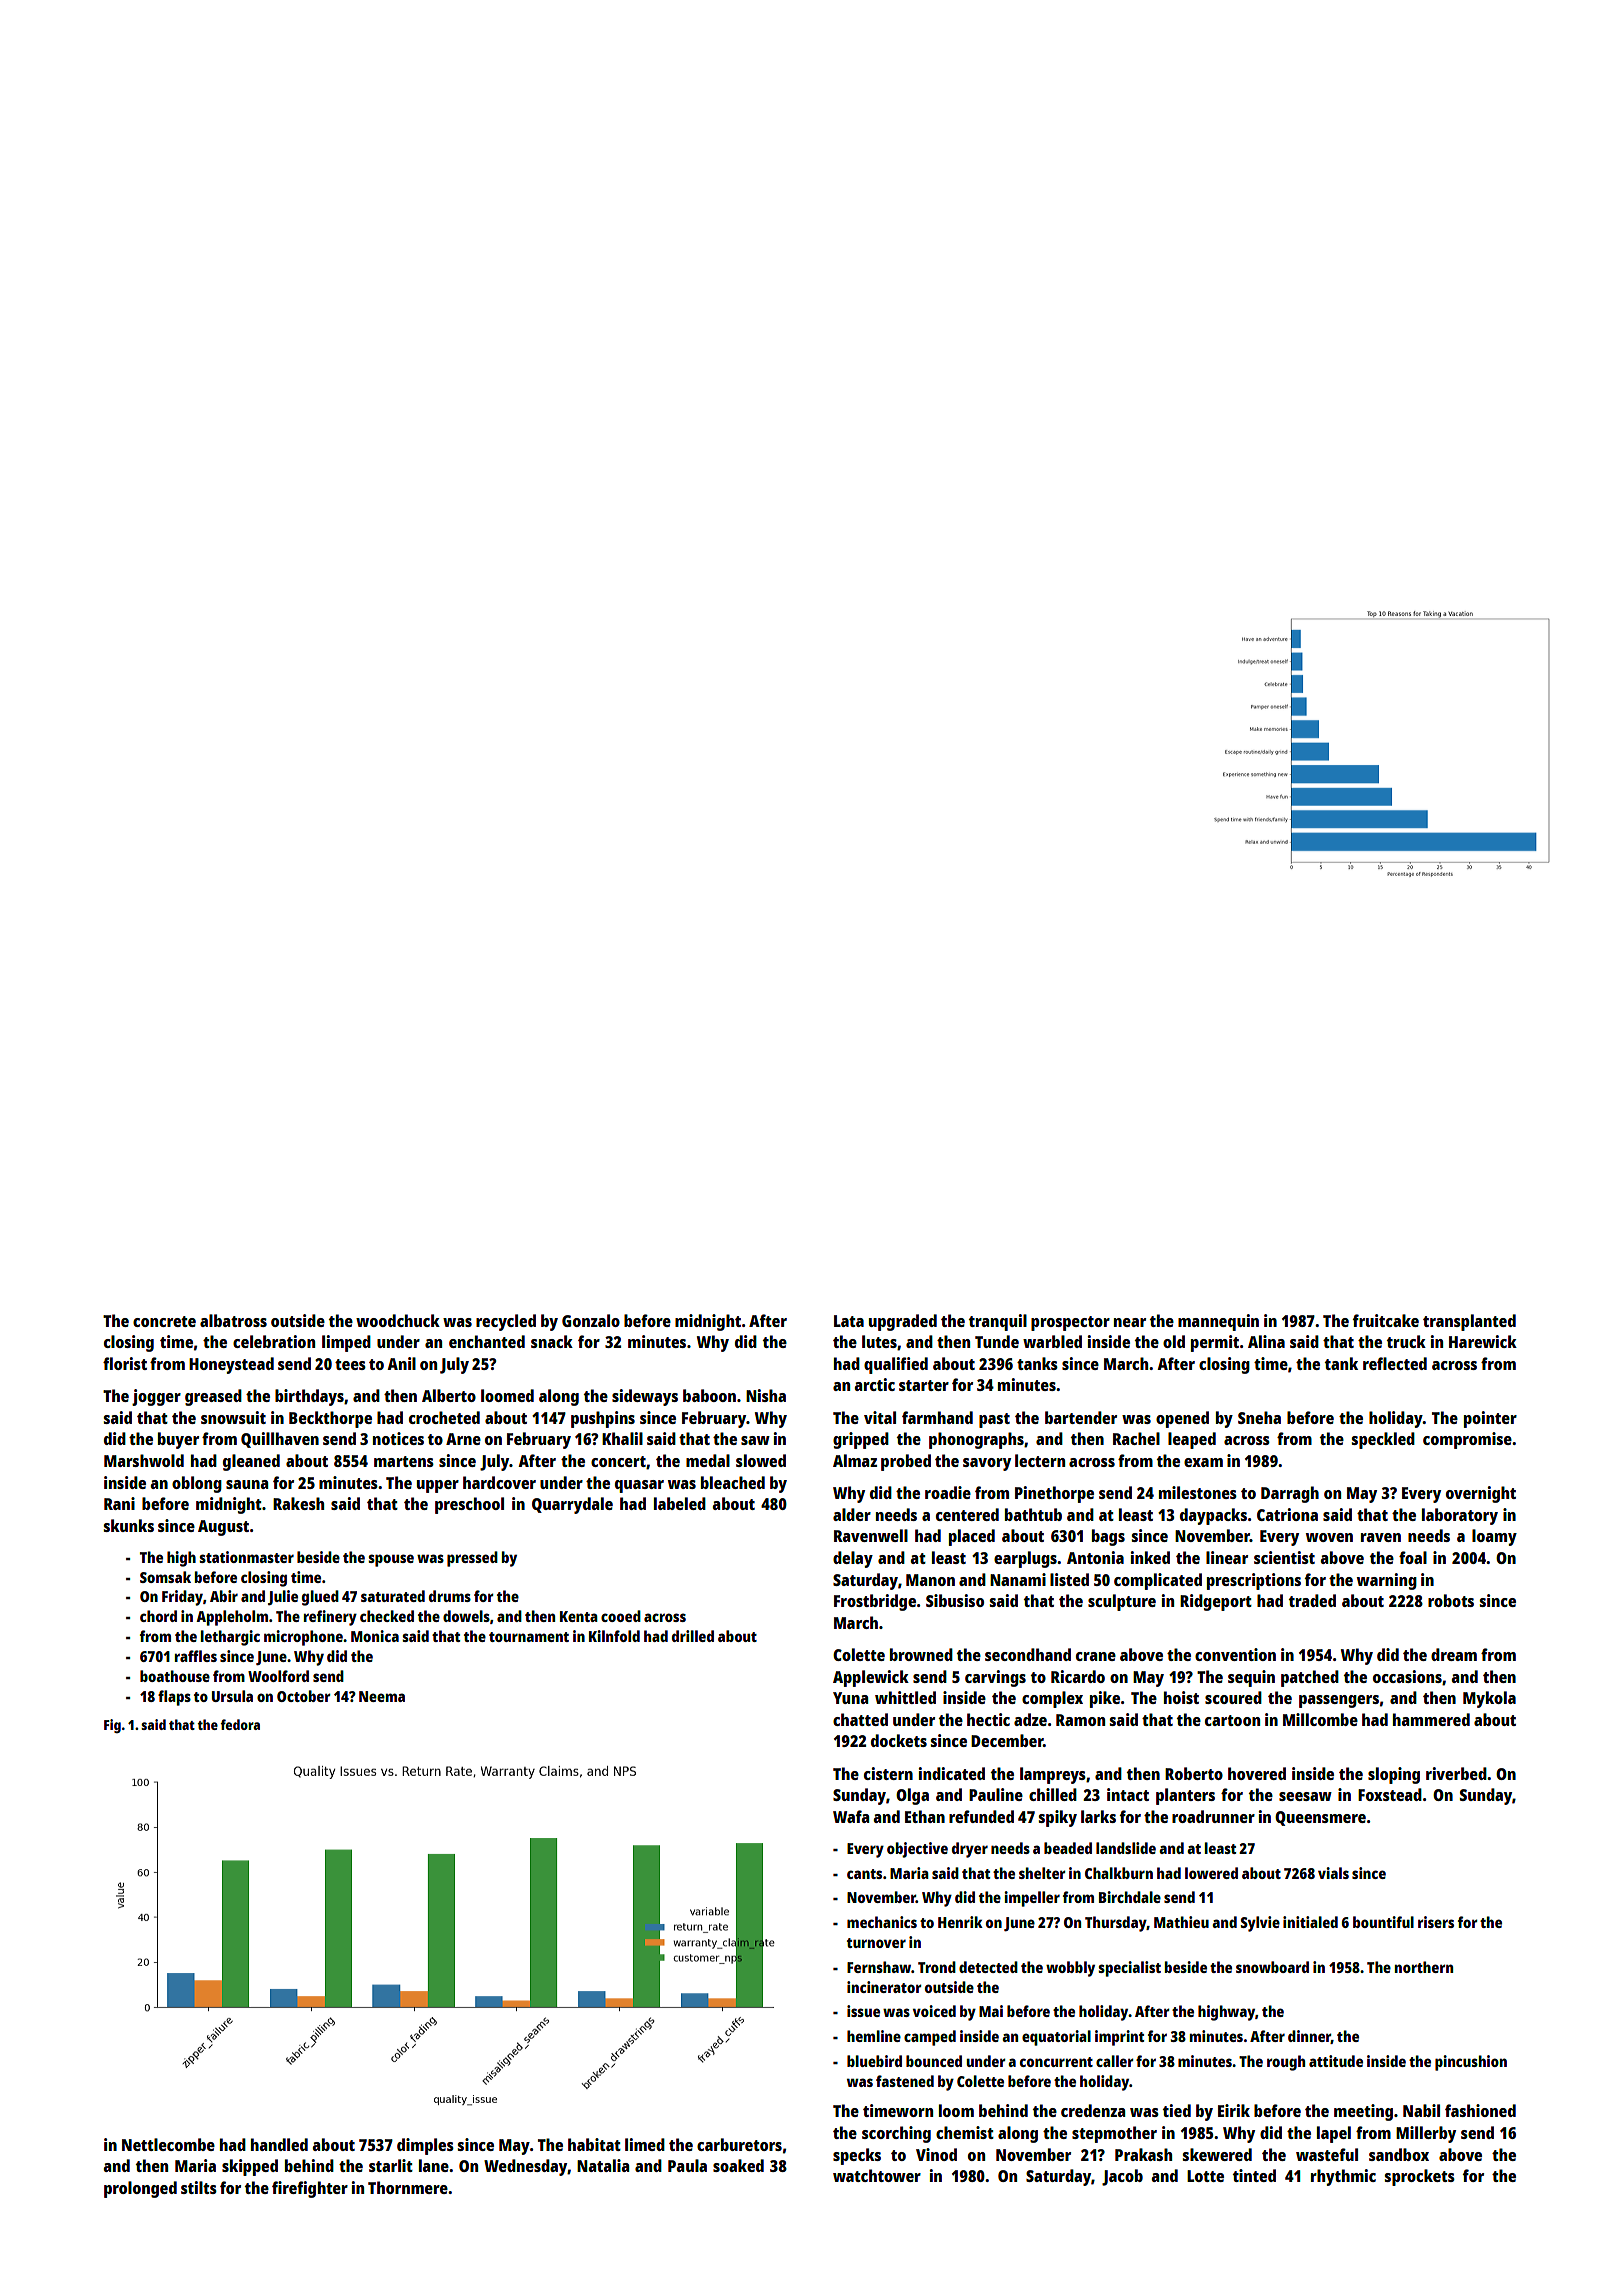 The width and height of the document is (1620, 2292). Describe the element at coordinates (998, 1322) in the document. I see `tranquil` at that location.
